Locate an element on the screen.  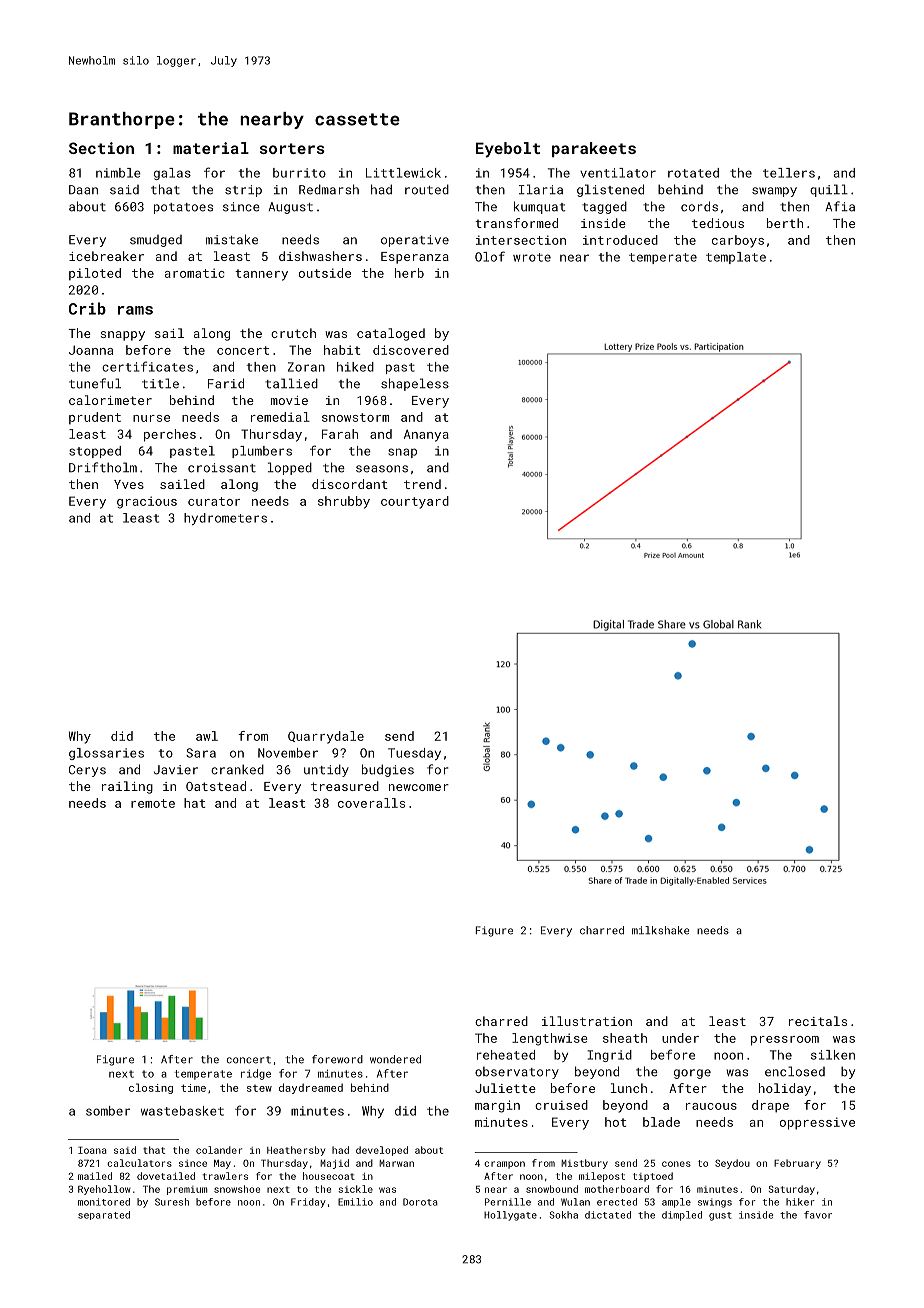
sickle is located at coordinates (355, 1189).
